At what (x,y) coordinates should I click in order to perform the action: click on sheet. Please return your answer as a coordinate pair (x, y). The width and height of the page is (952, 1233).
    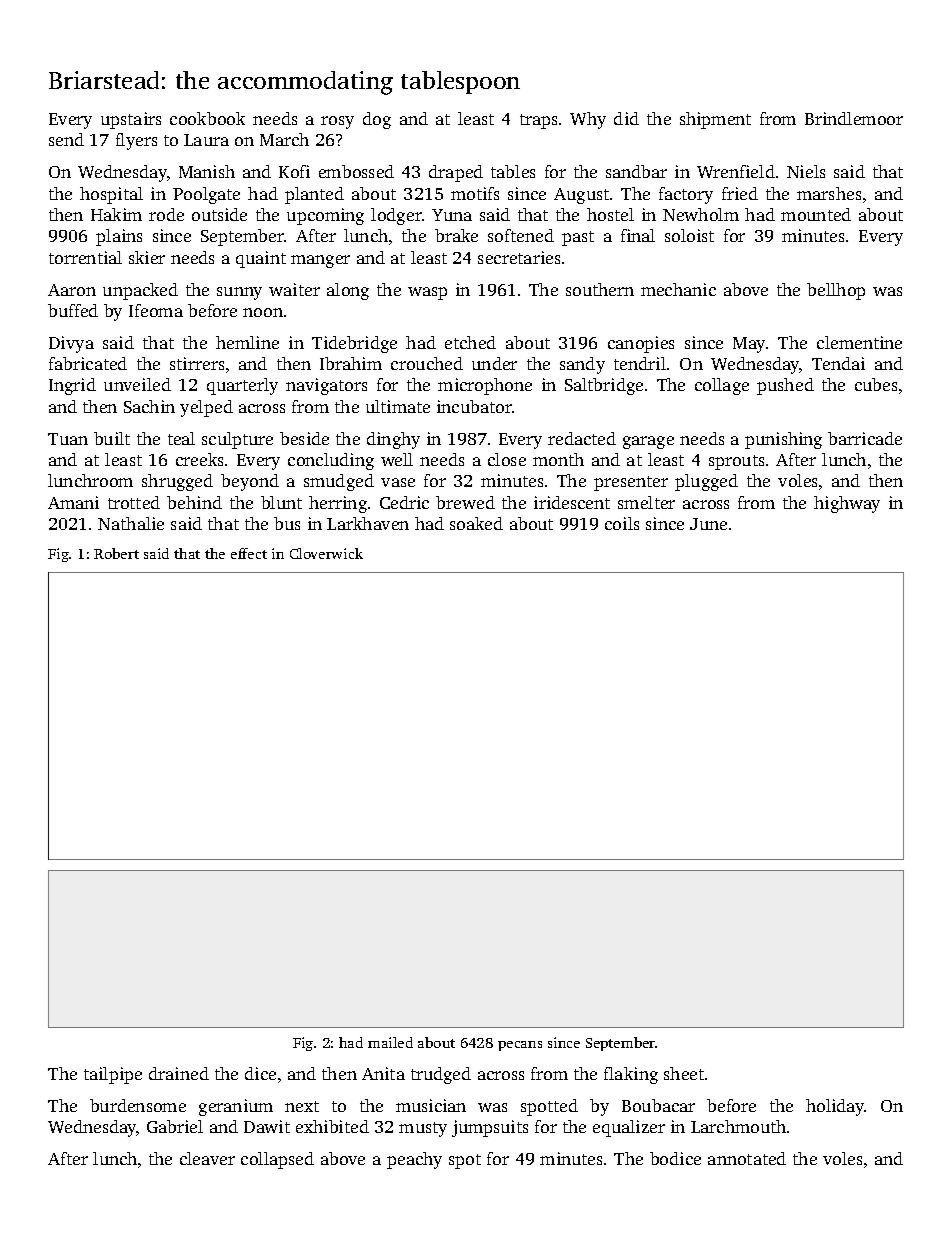
    Looking at the image, I should click on (684, 1073).
